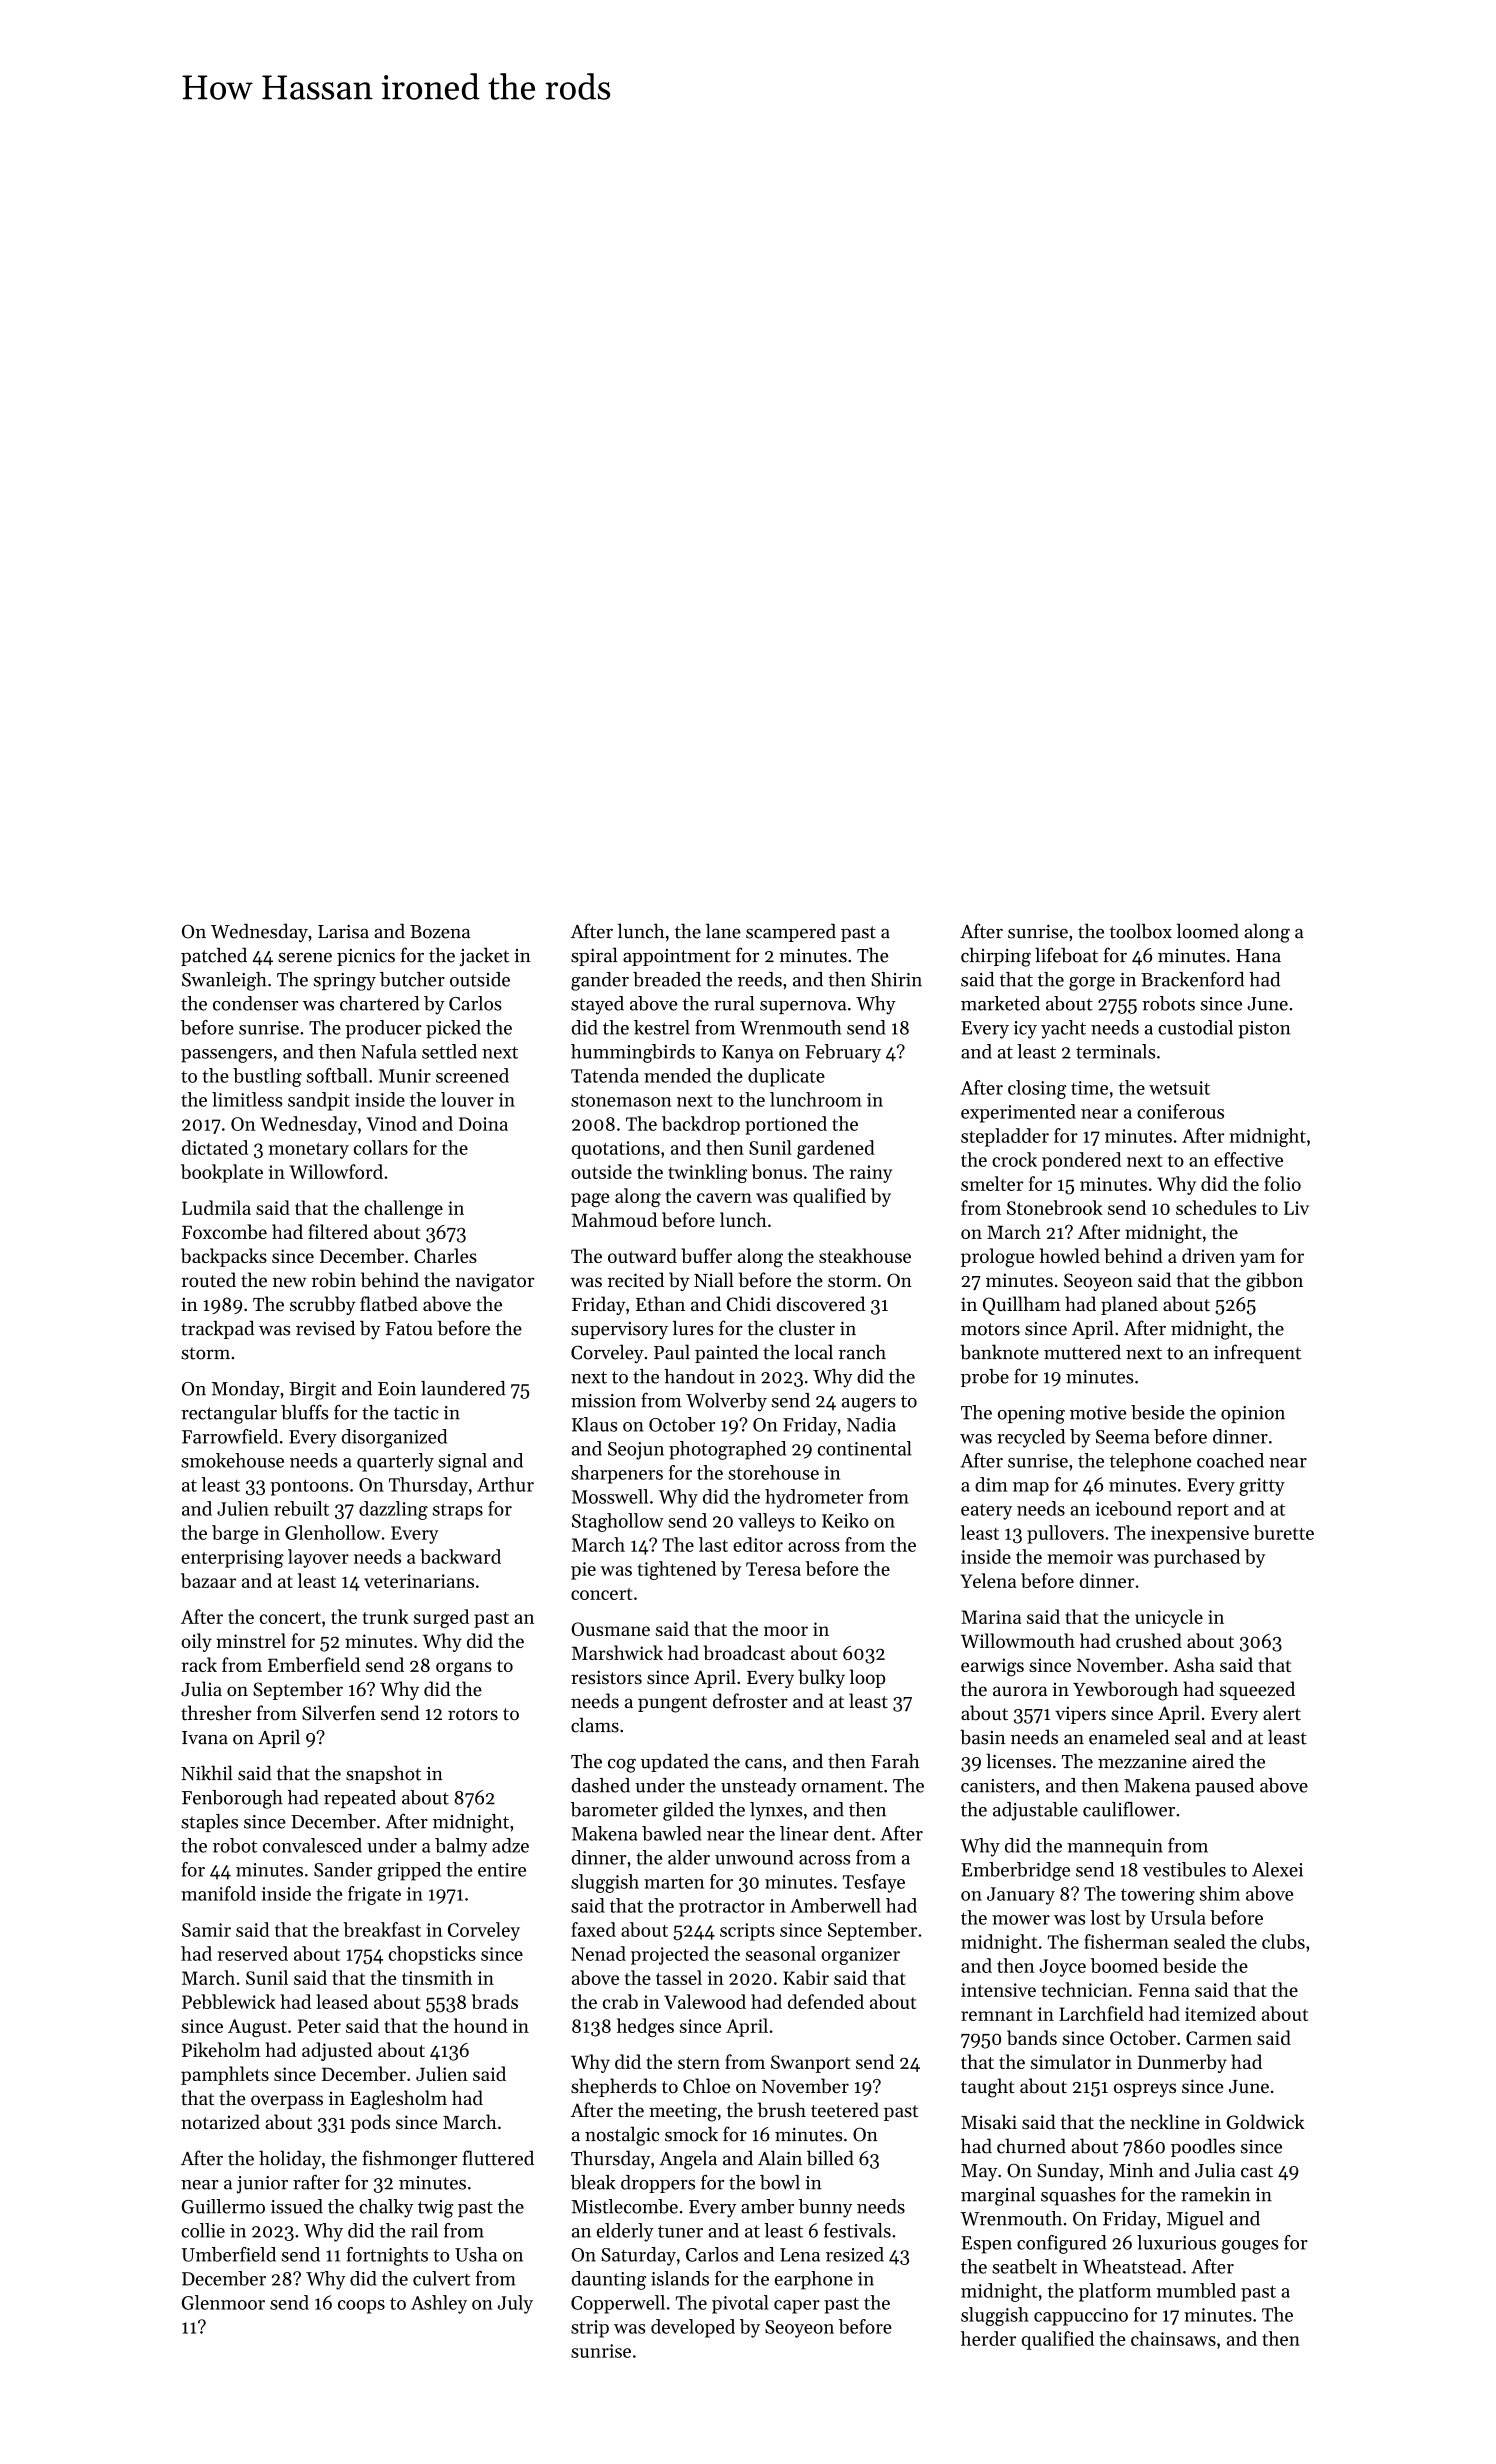 This screenshot has width=1496, height=2464. What do you see at coordinates (361, 2307) in the screenshot?
I see `coops` at bounding box center [361, 2307].
